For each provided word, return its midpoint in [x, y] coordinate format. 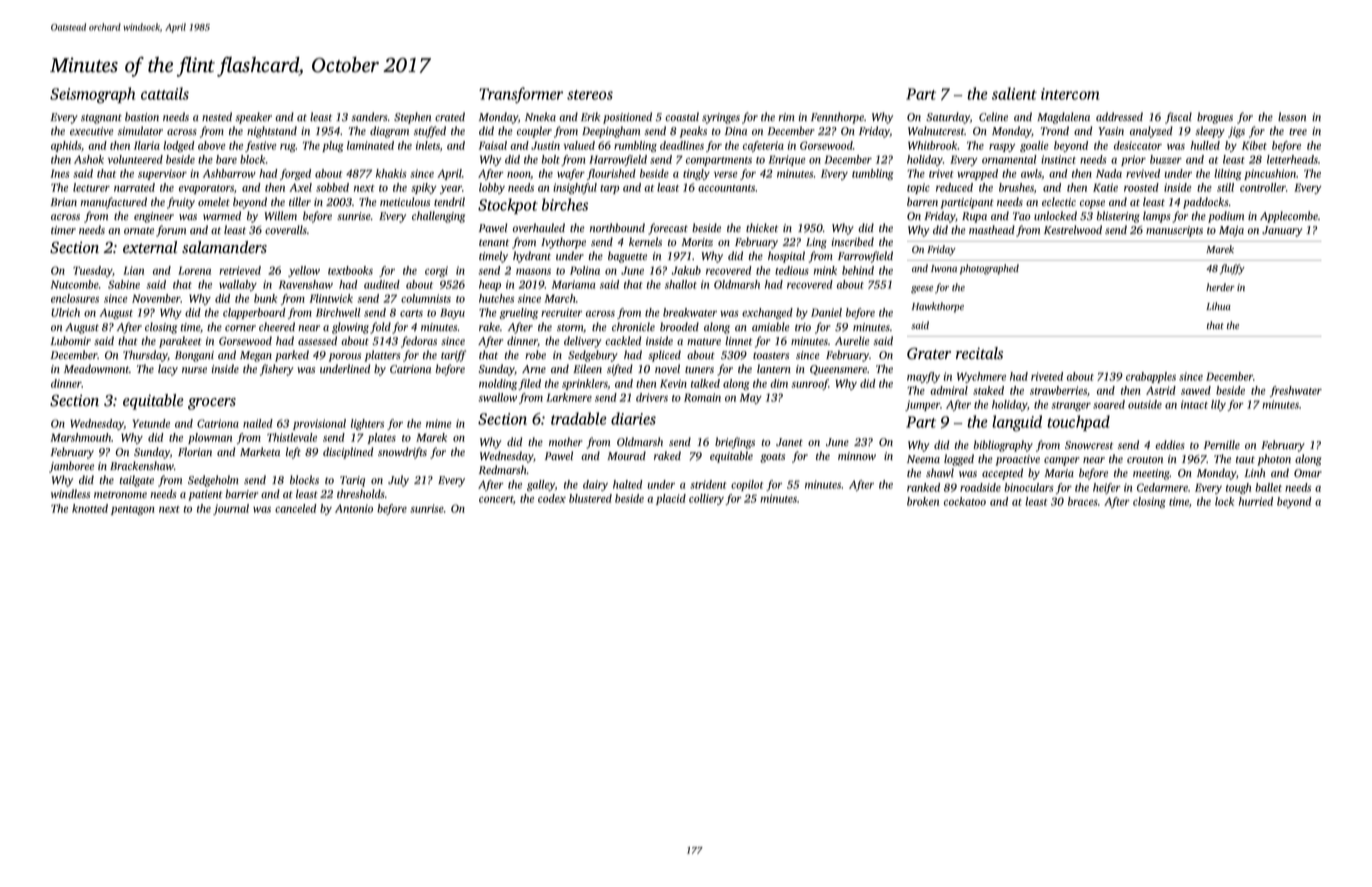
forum [171, 231]
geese [922, 290]
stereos [590, 95]
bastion [142, 116]
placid [671, 499]
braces [1083, 501]
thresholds [361, 493]
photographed [989, 269]
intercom [1070, 94]
